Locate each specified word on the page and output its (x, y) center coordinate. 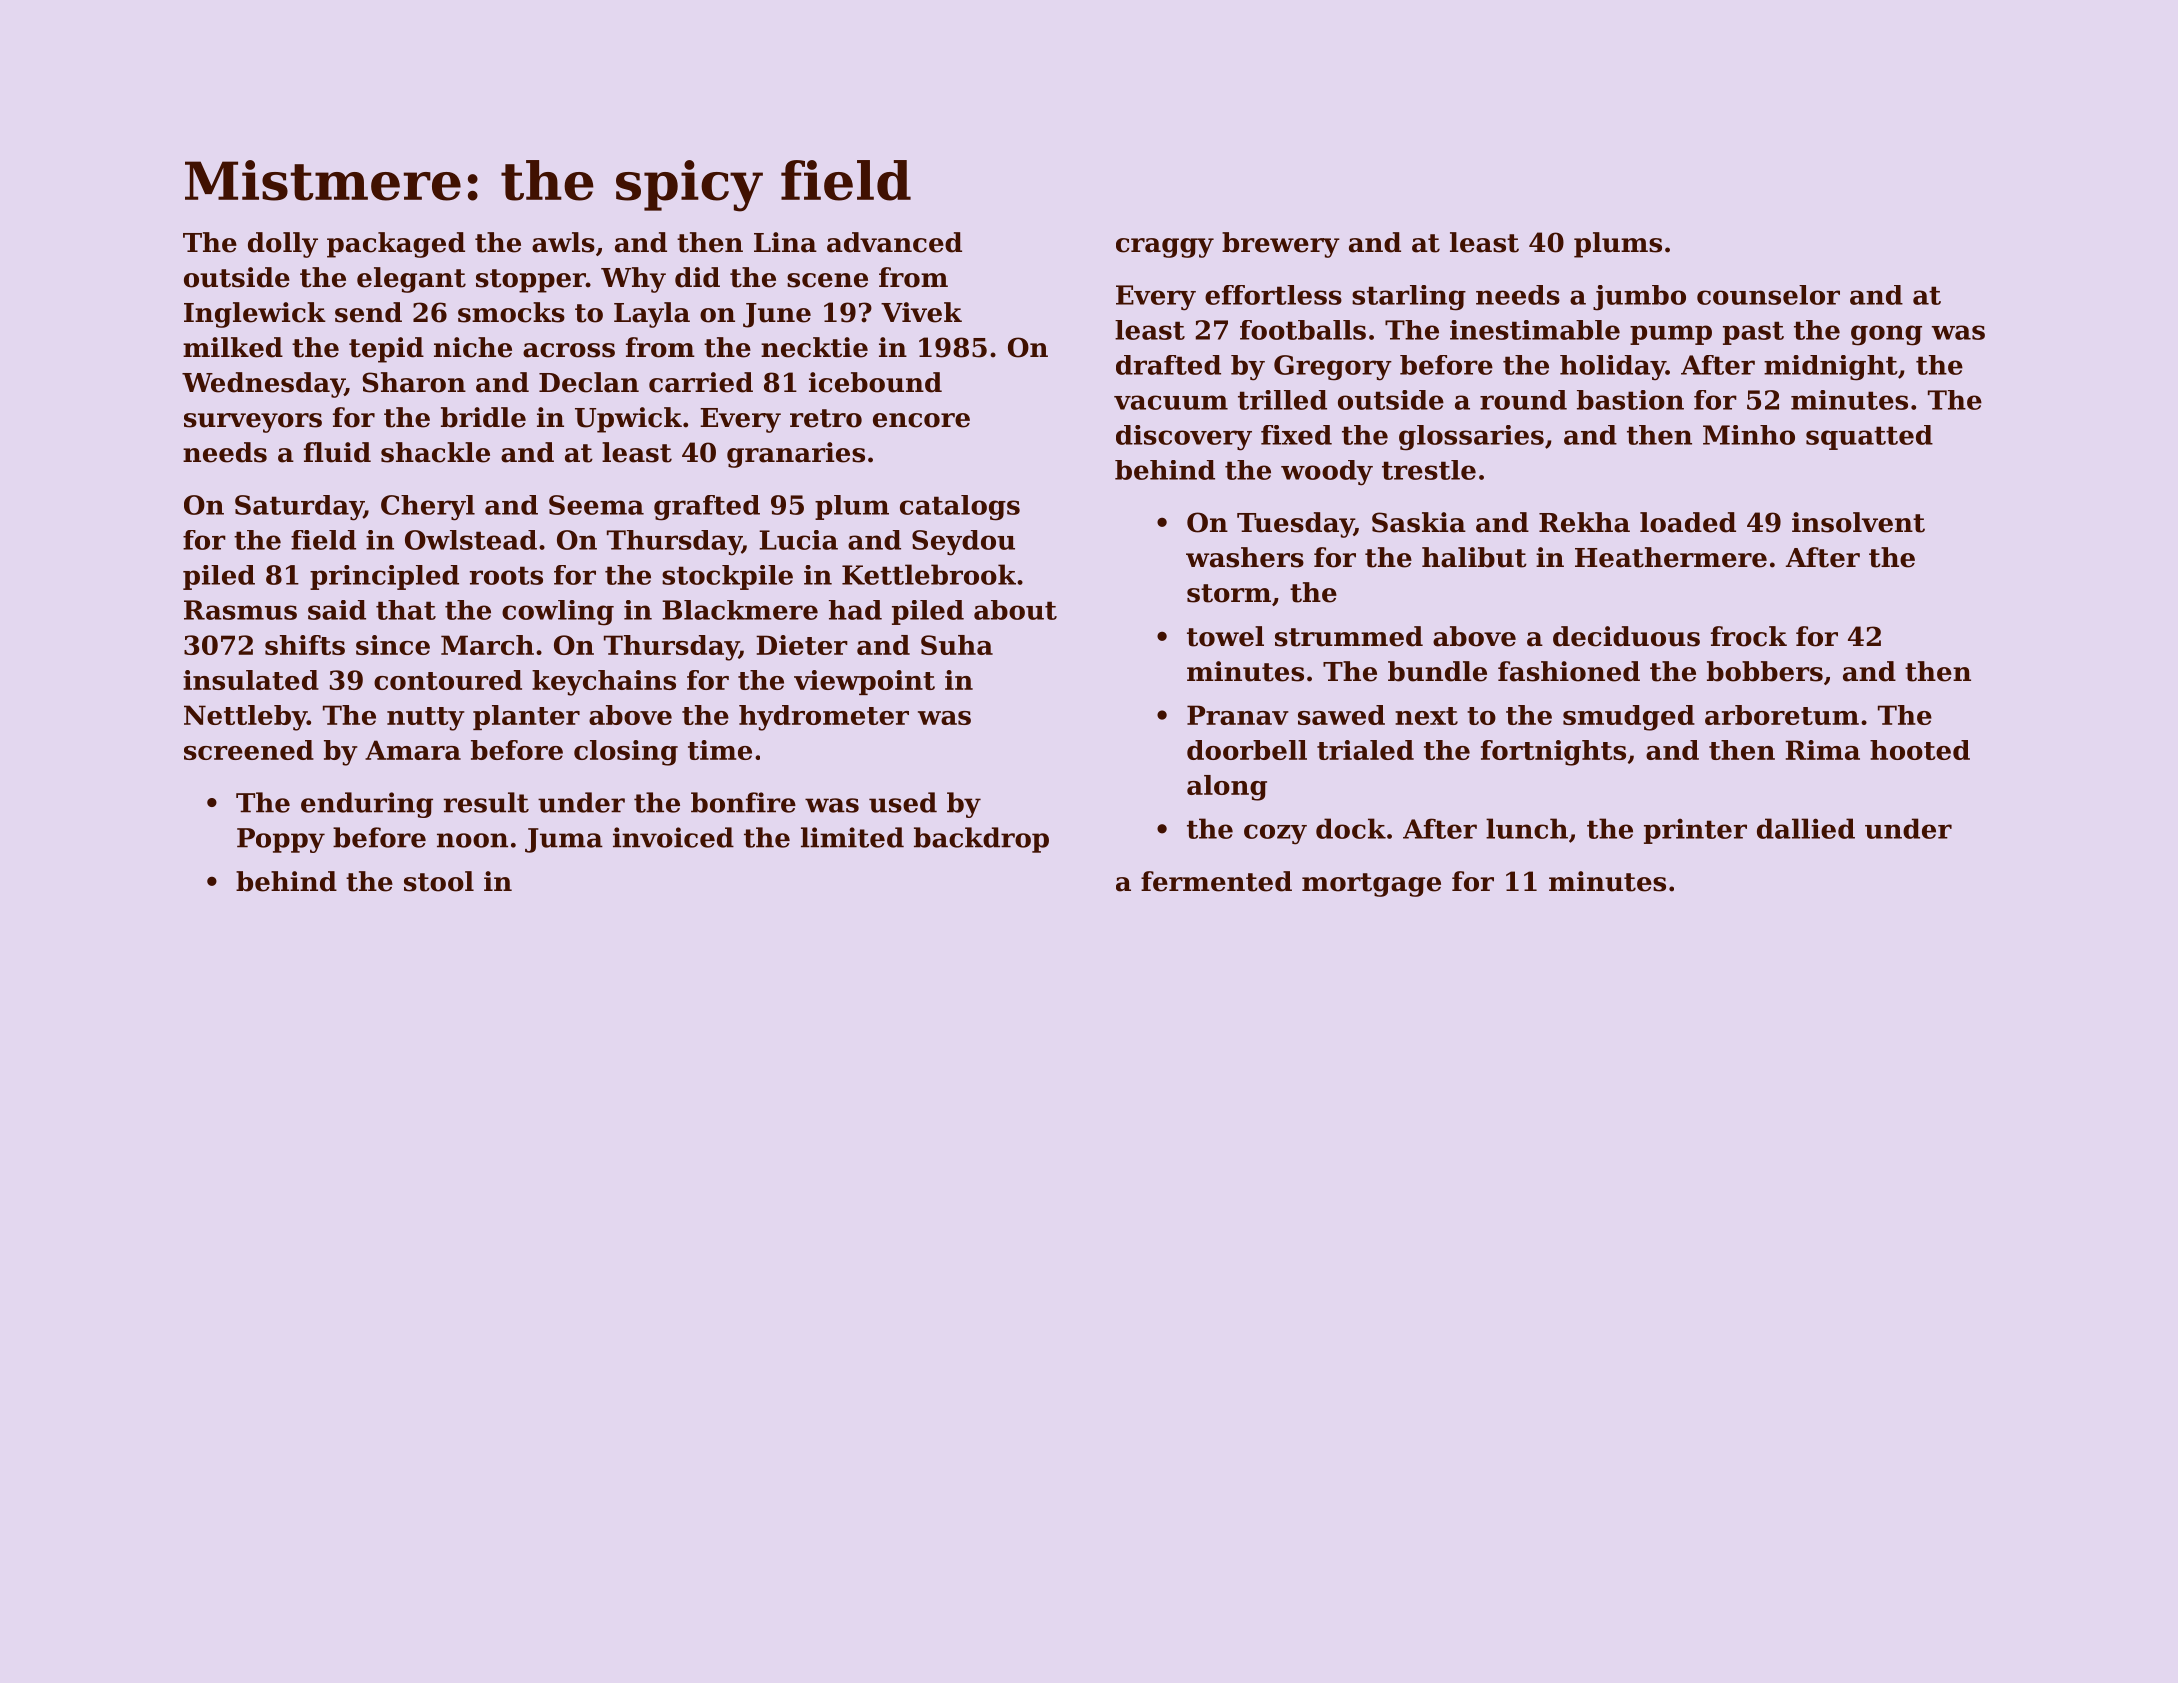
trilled (1282, 400)
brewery (1281, 245)
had (855, 610)
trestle (1429, 470)
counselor (1768, 295)
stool (439, 881)
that (406, 610)
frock (1749, 636)
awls (563, 242)
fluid (337, 452)
